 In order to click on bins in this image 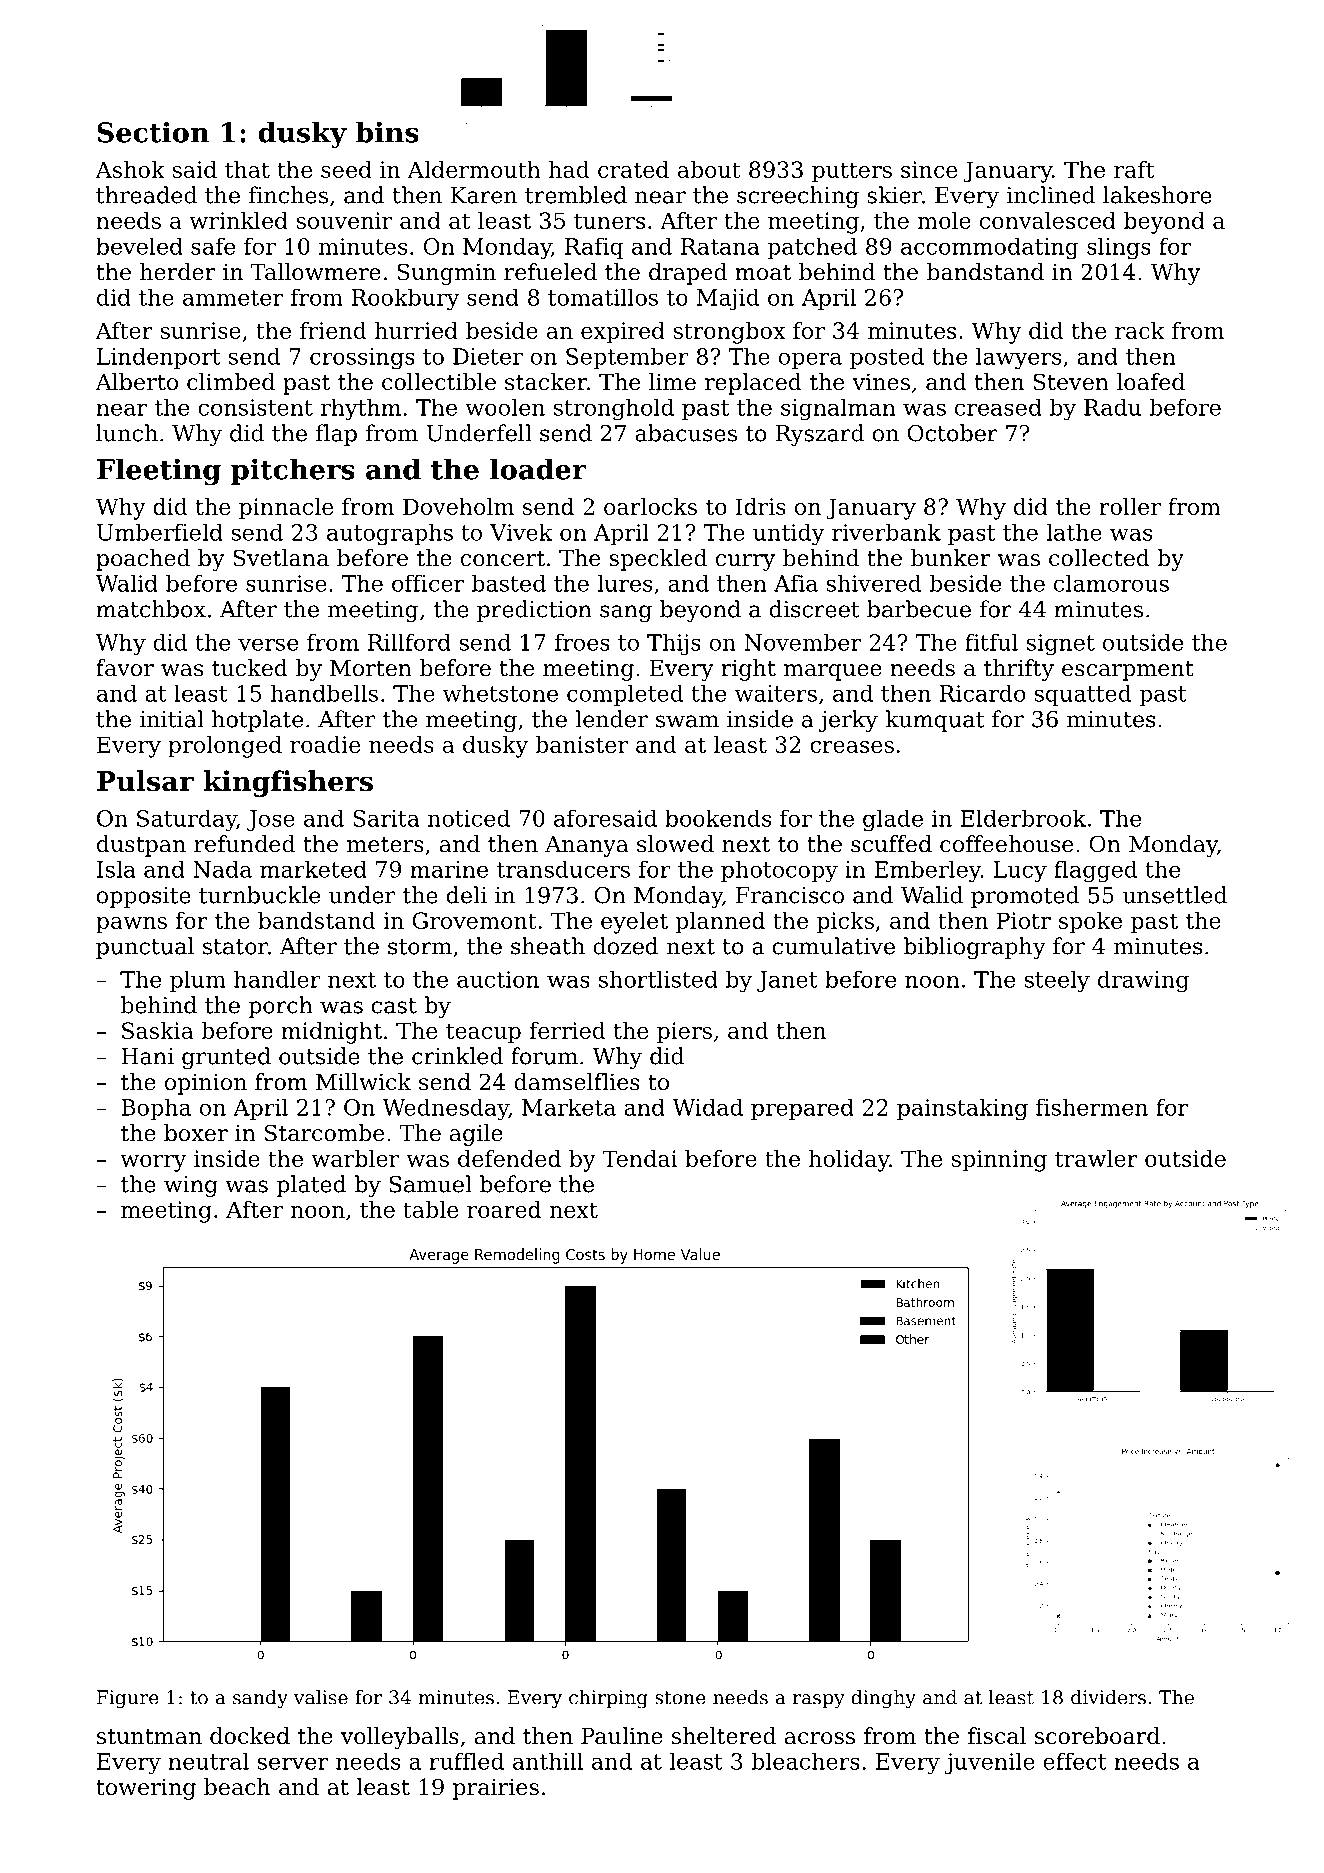, I will do `click(387, 132)`.
